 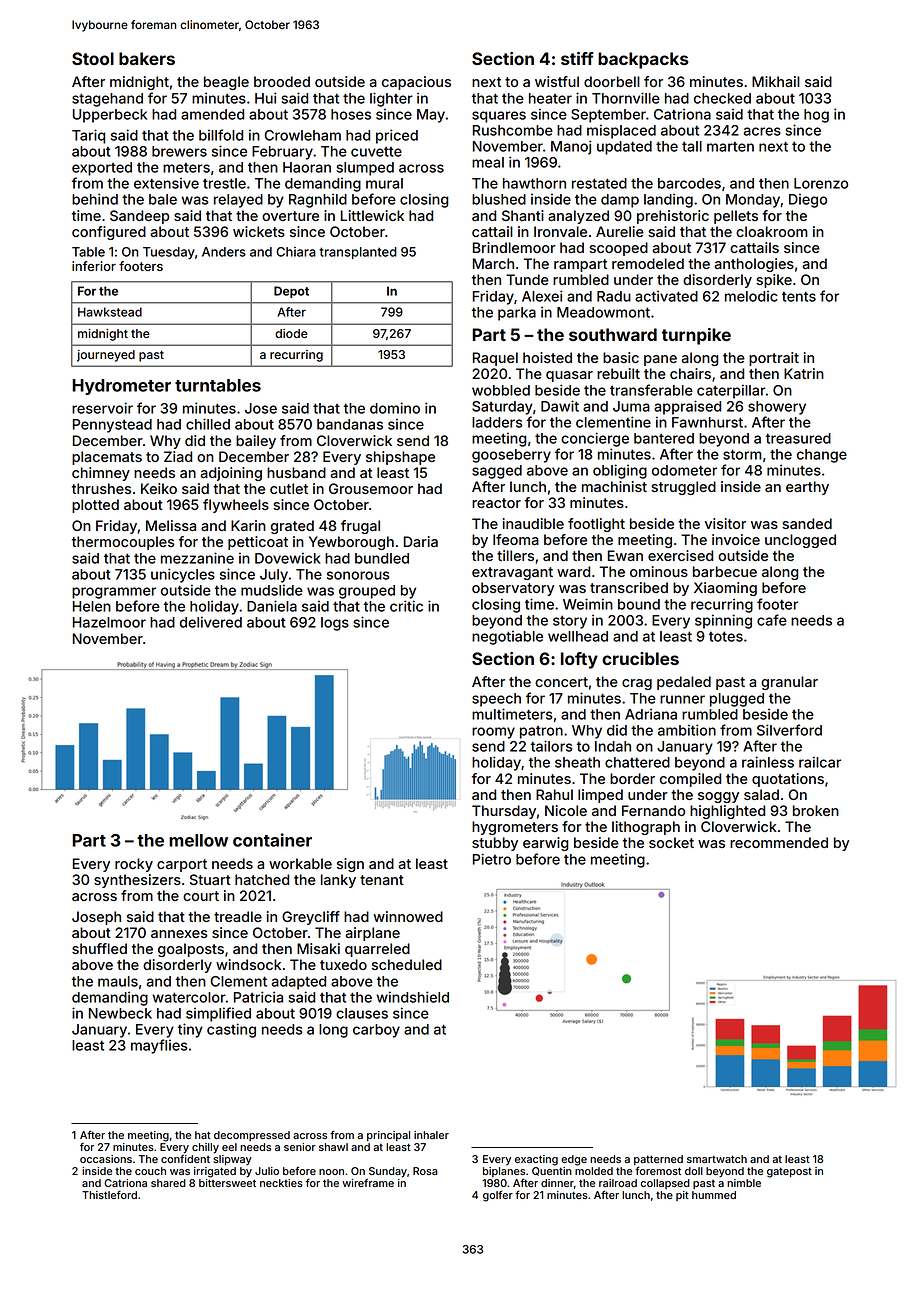 I want to click on Newbeck, so click(x=120, y=1013).
